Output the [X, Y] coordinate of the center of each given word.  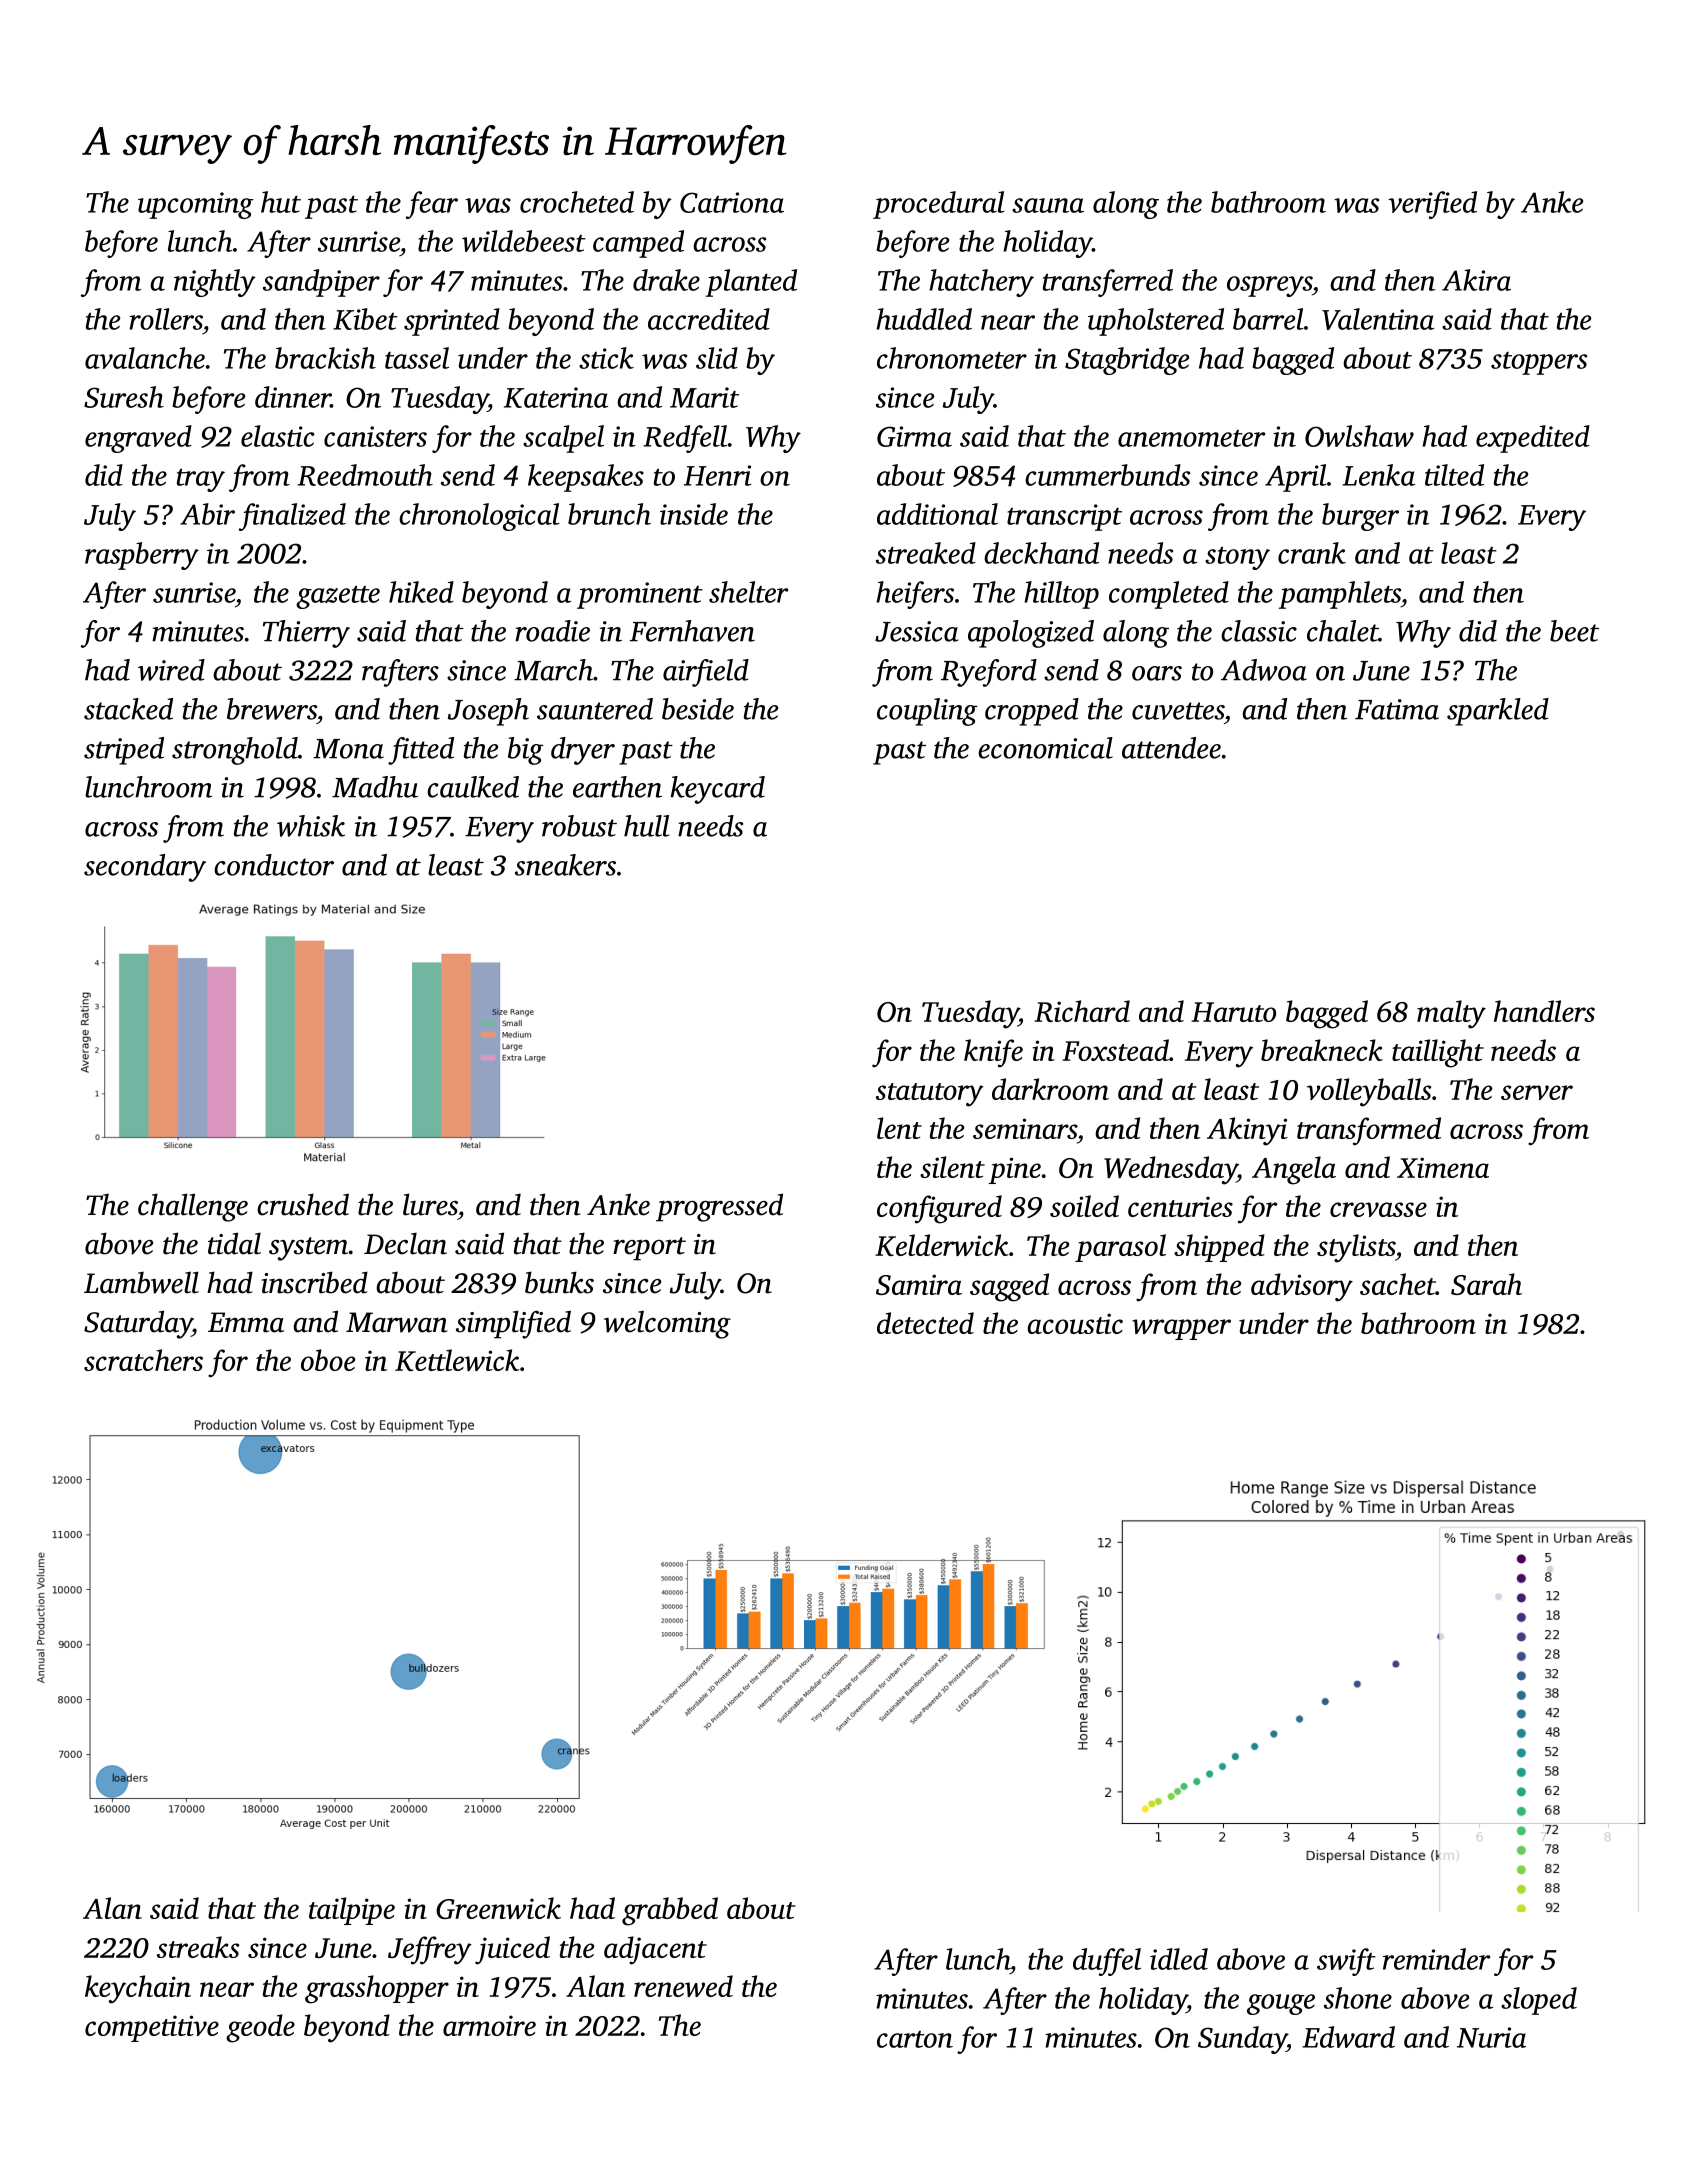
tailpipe [352, 1911]
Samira [919, 1284]
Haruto [1233, 1012]
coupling [927, 712]
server [1537, 1092]
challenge [193, 1207]
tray [201, 480]
